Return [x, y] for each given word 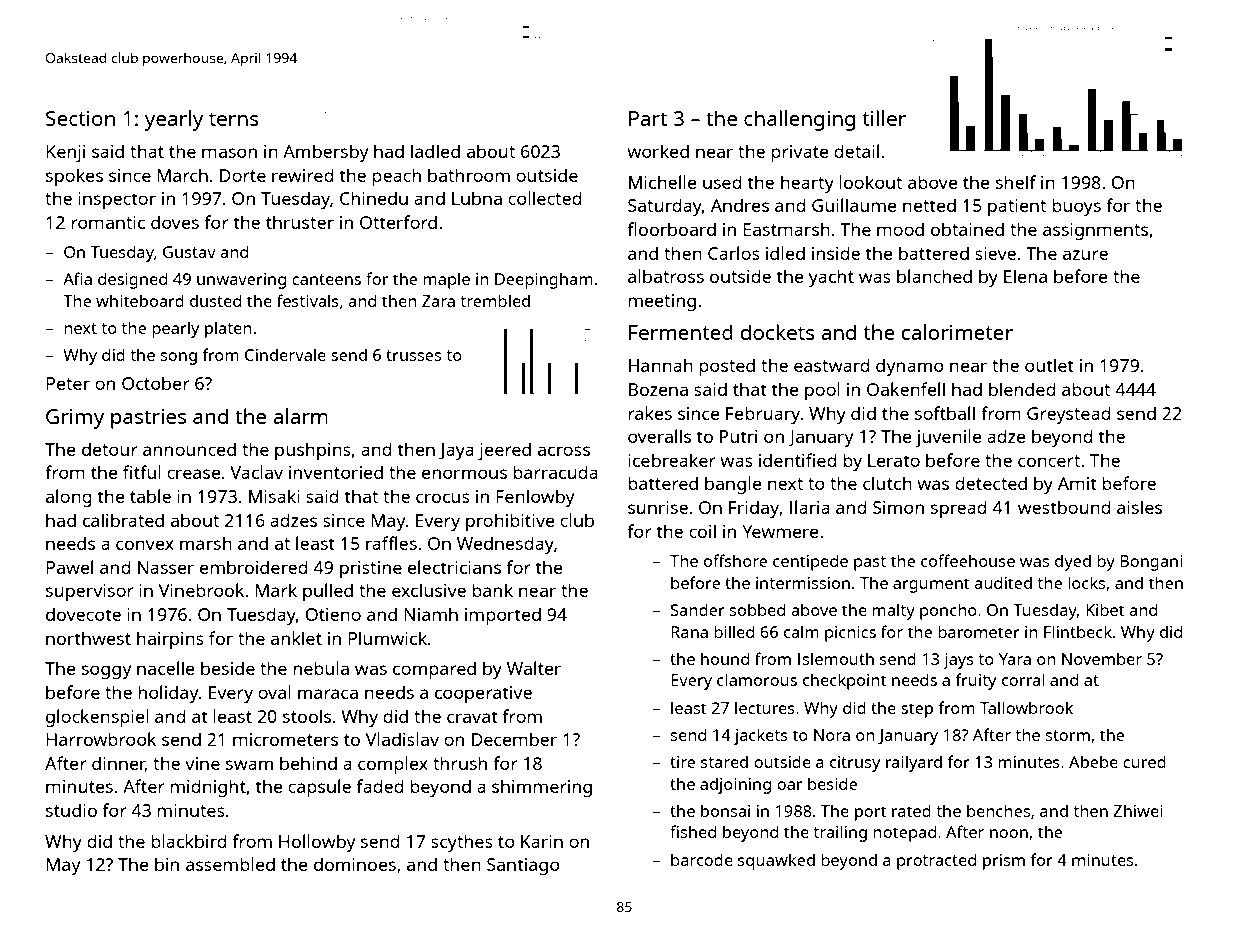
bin [167, 864]
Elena [1025, 276]
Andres [740, 205]
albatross [666, 276]
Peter [68, 383]
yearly [174, 120]
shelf [1016, 182]
